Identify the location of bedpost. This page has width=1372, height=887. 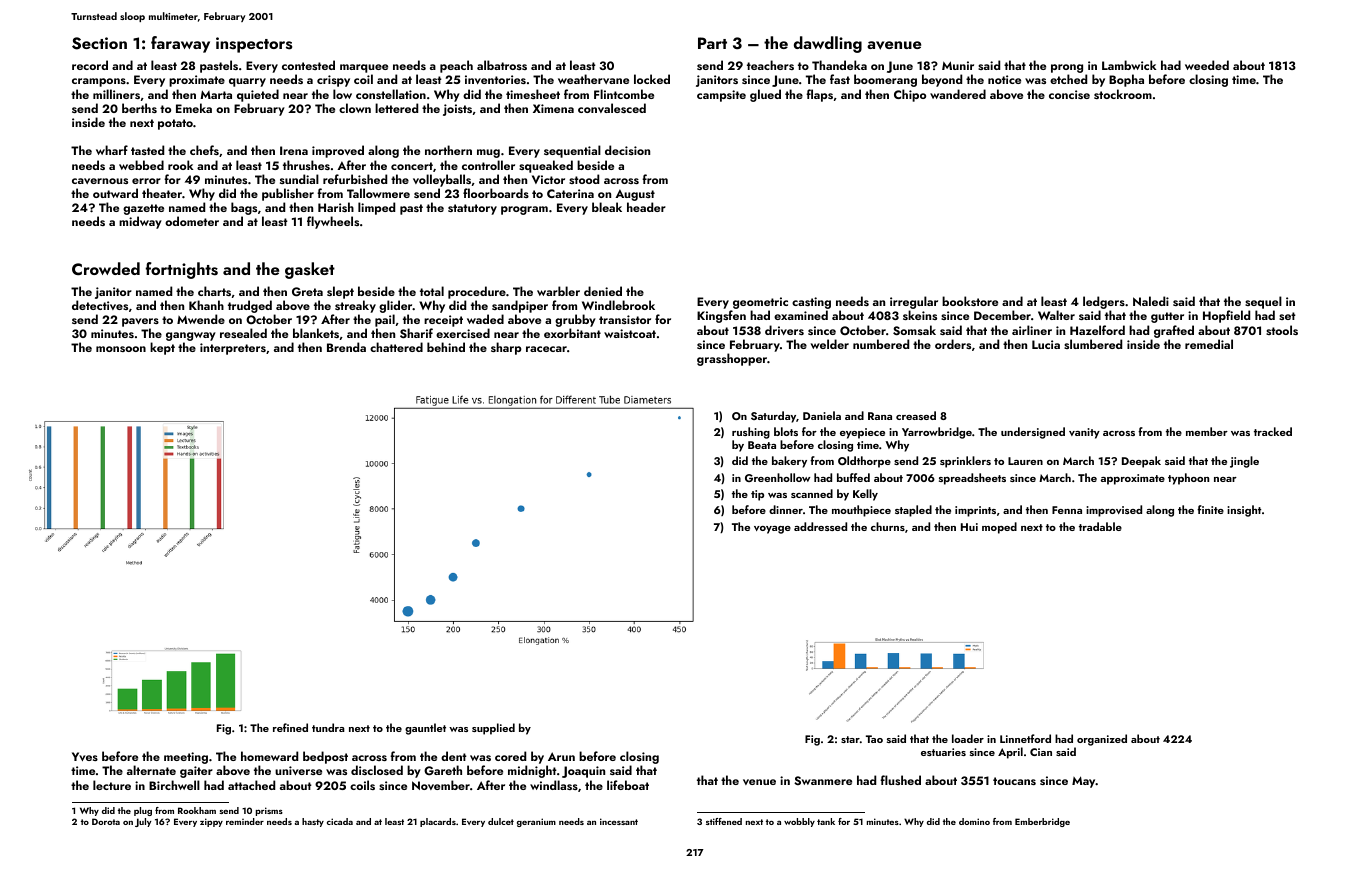
(325, 757).
